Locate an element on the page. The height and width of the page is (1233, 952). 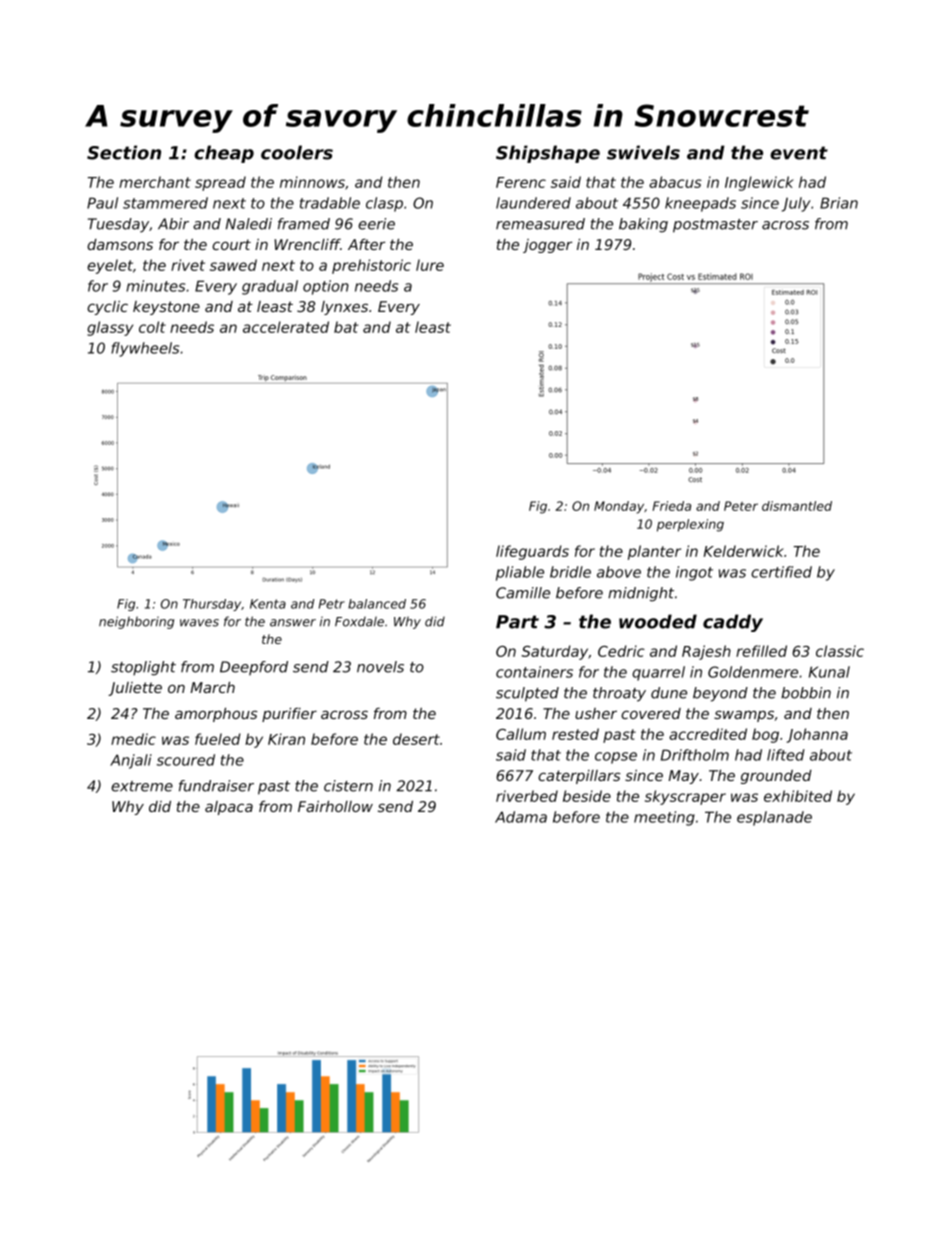
Peter is located at coordinates (741, 506).
